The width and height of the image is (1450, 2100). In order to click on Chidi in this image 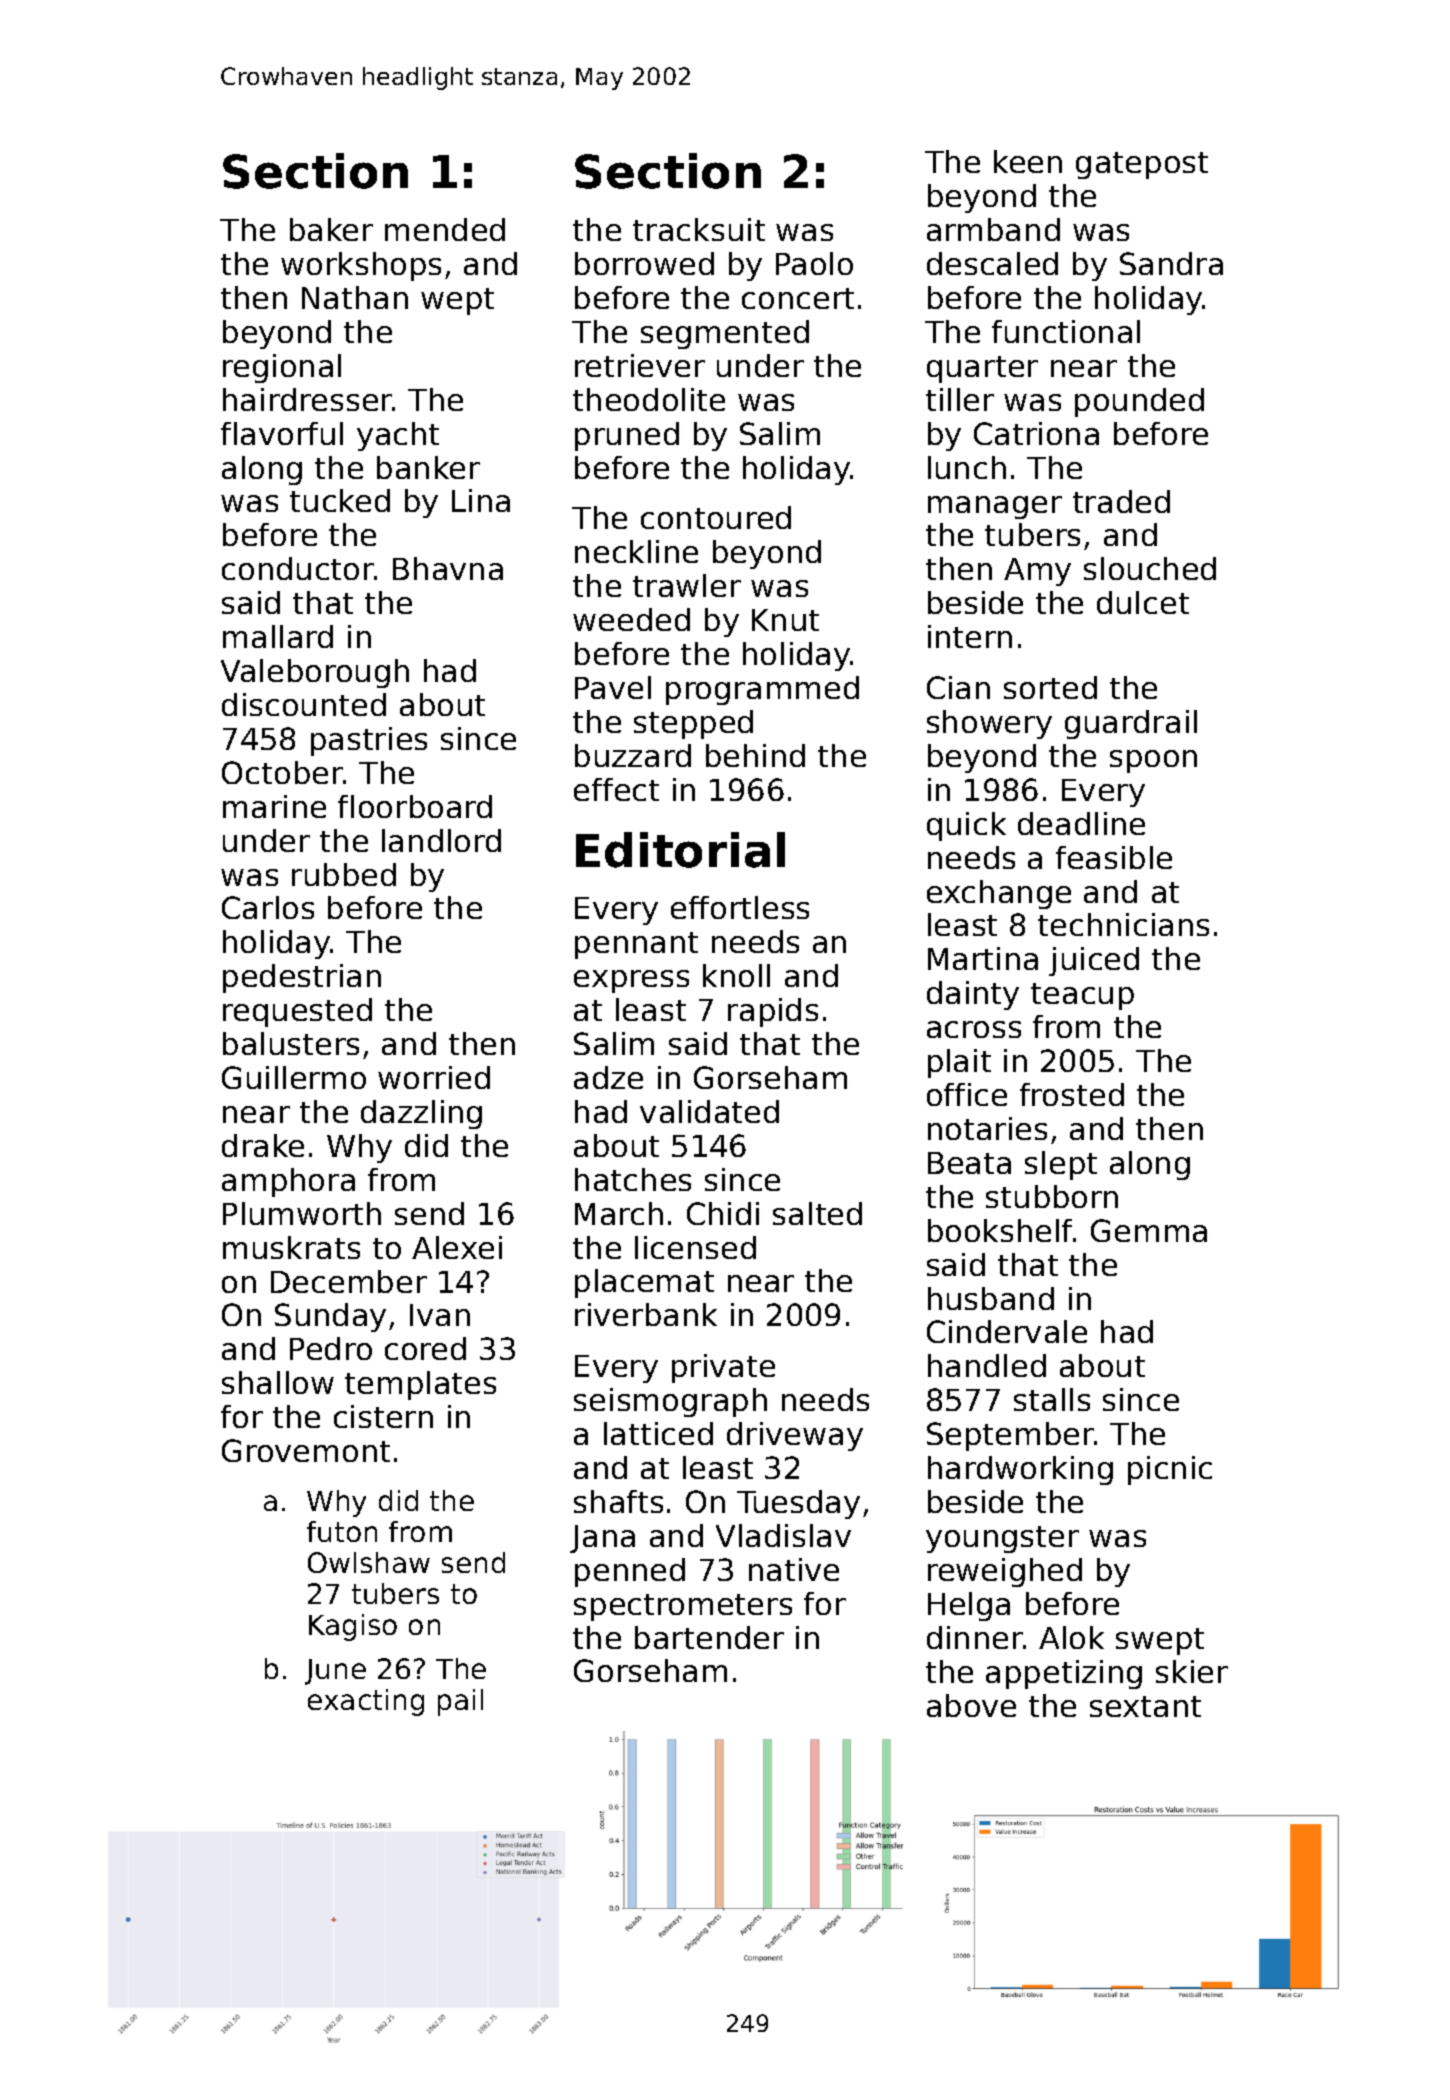, I will do `click(723, 1213)`.
